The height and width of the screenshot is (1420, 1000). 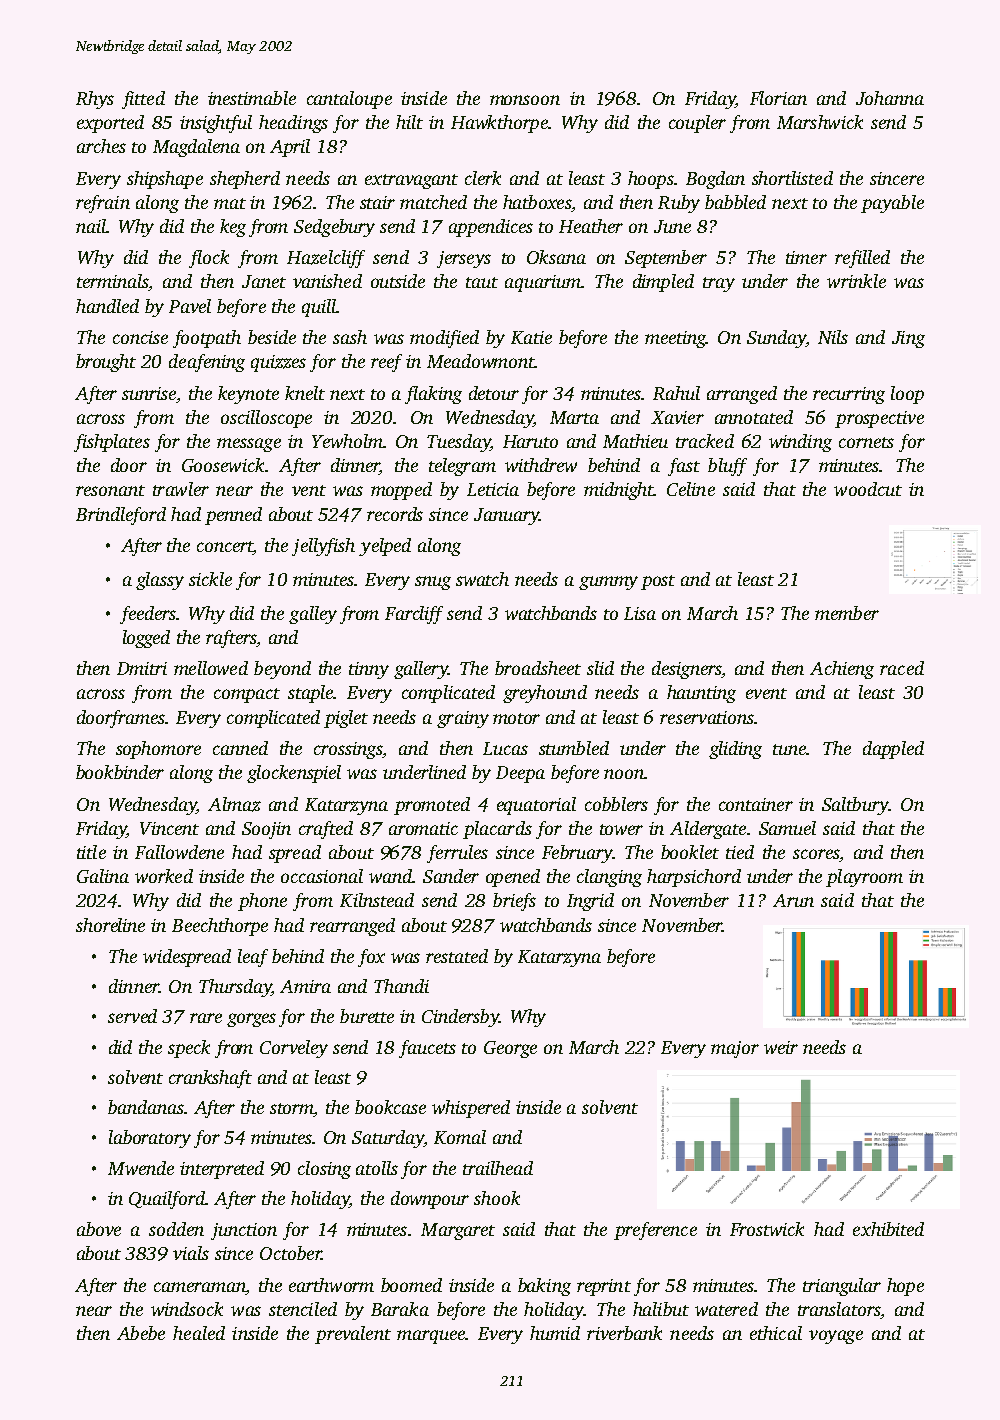 I want to click on monsoon, so click(x=525, y=100).
